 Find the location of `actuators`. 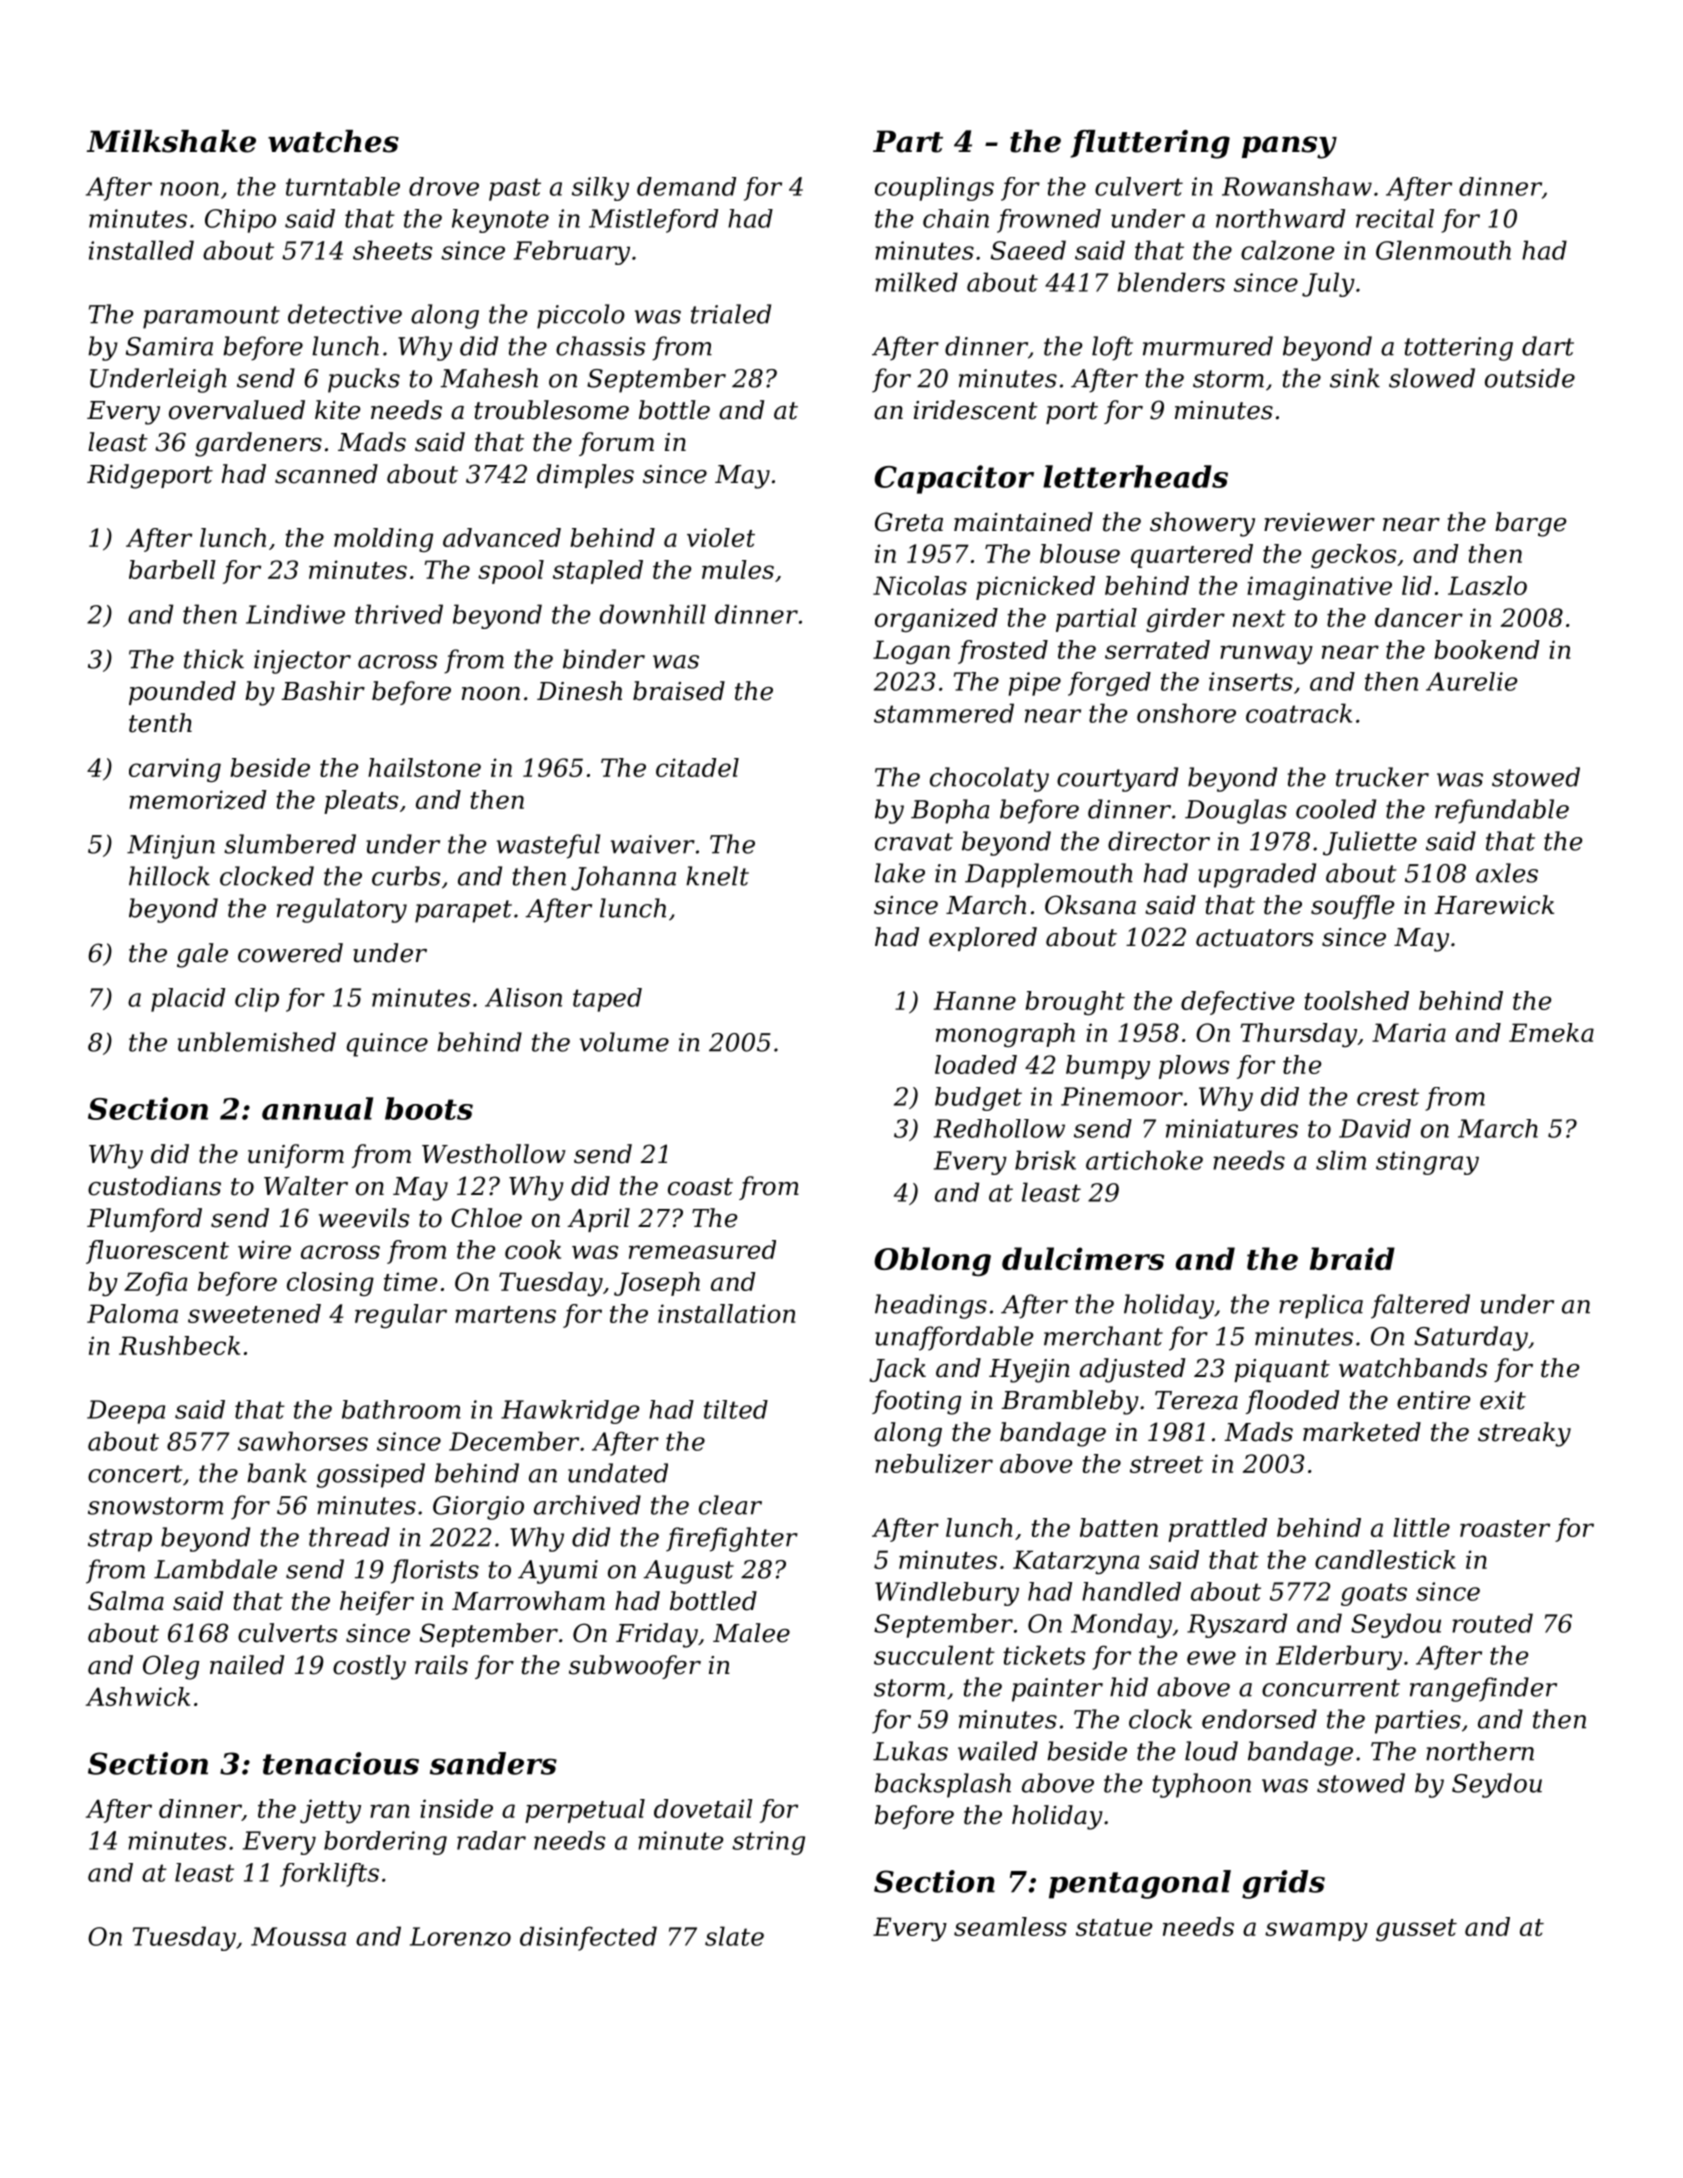

actuators is located at coordinates (1254, 938).
